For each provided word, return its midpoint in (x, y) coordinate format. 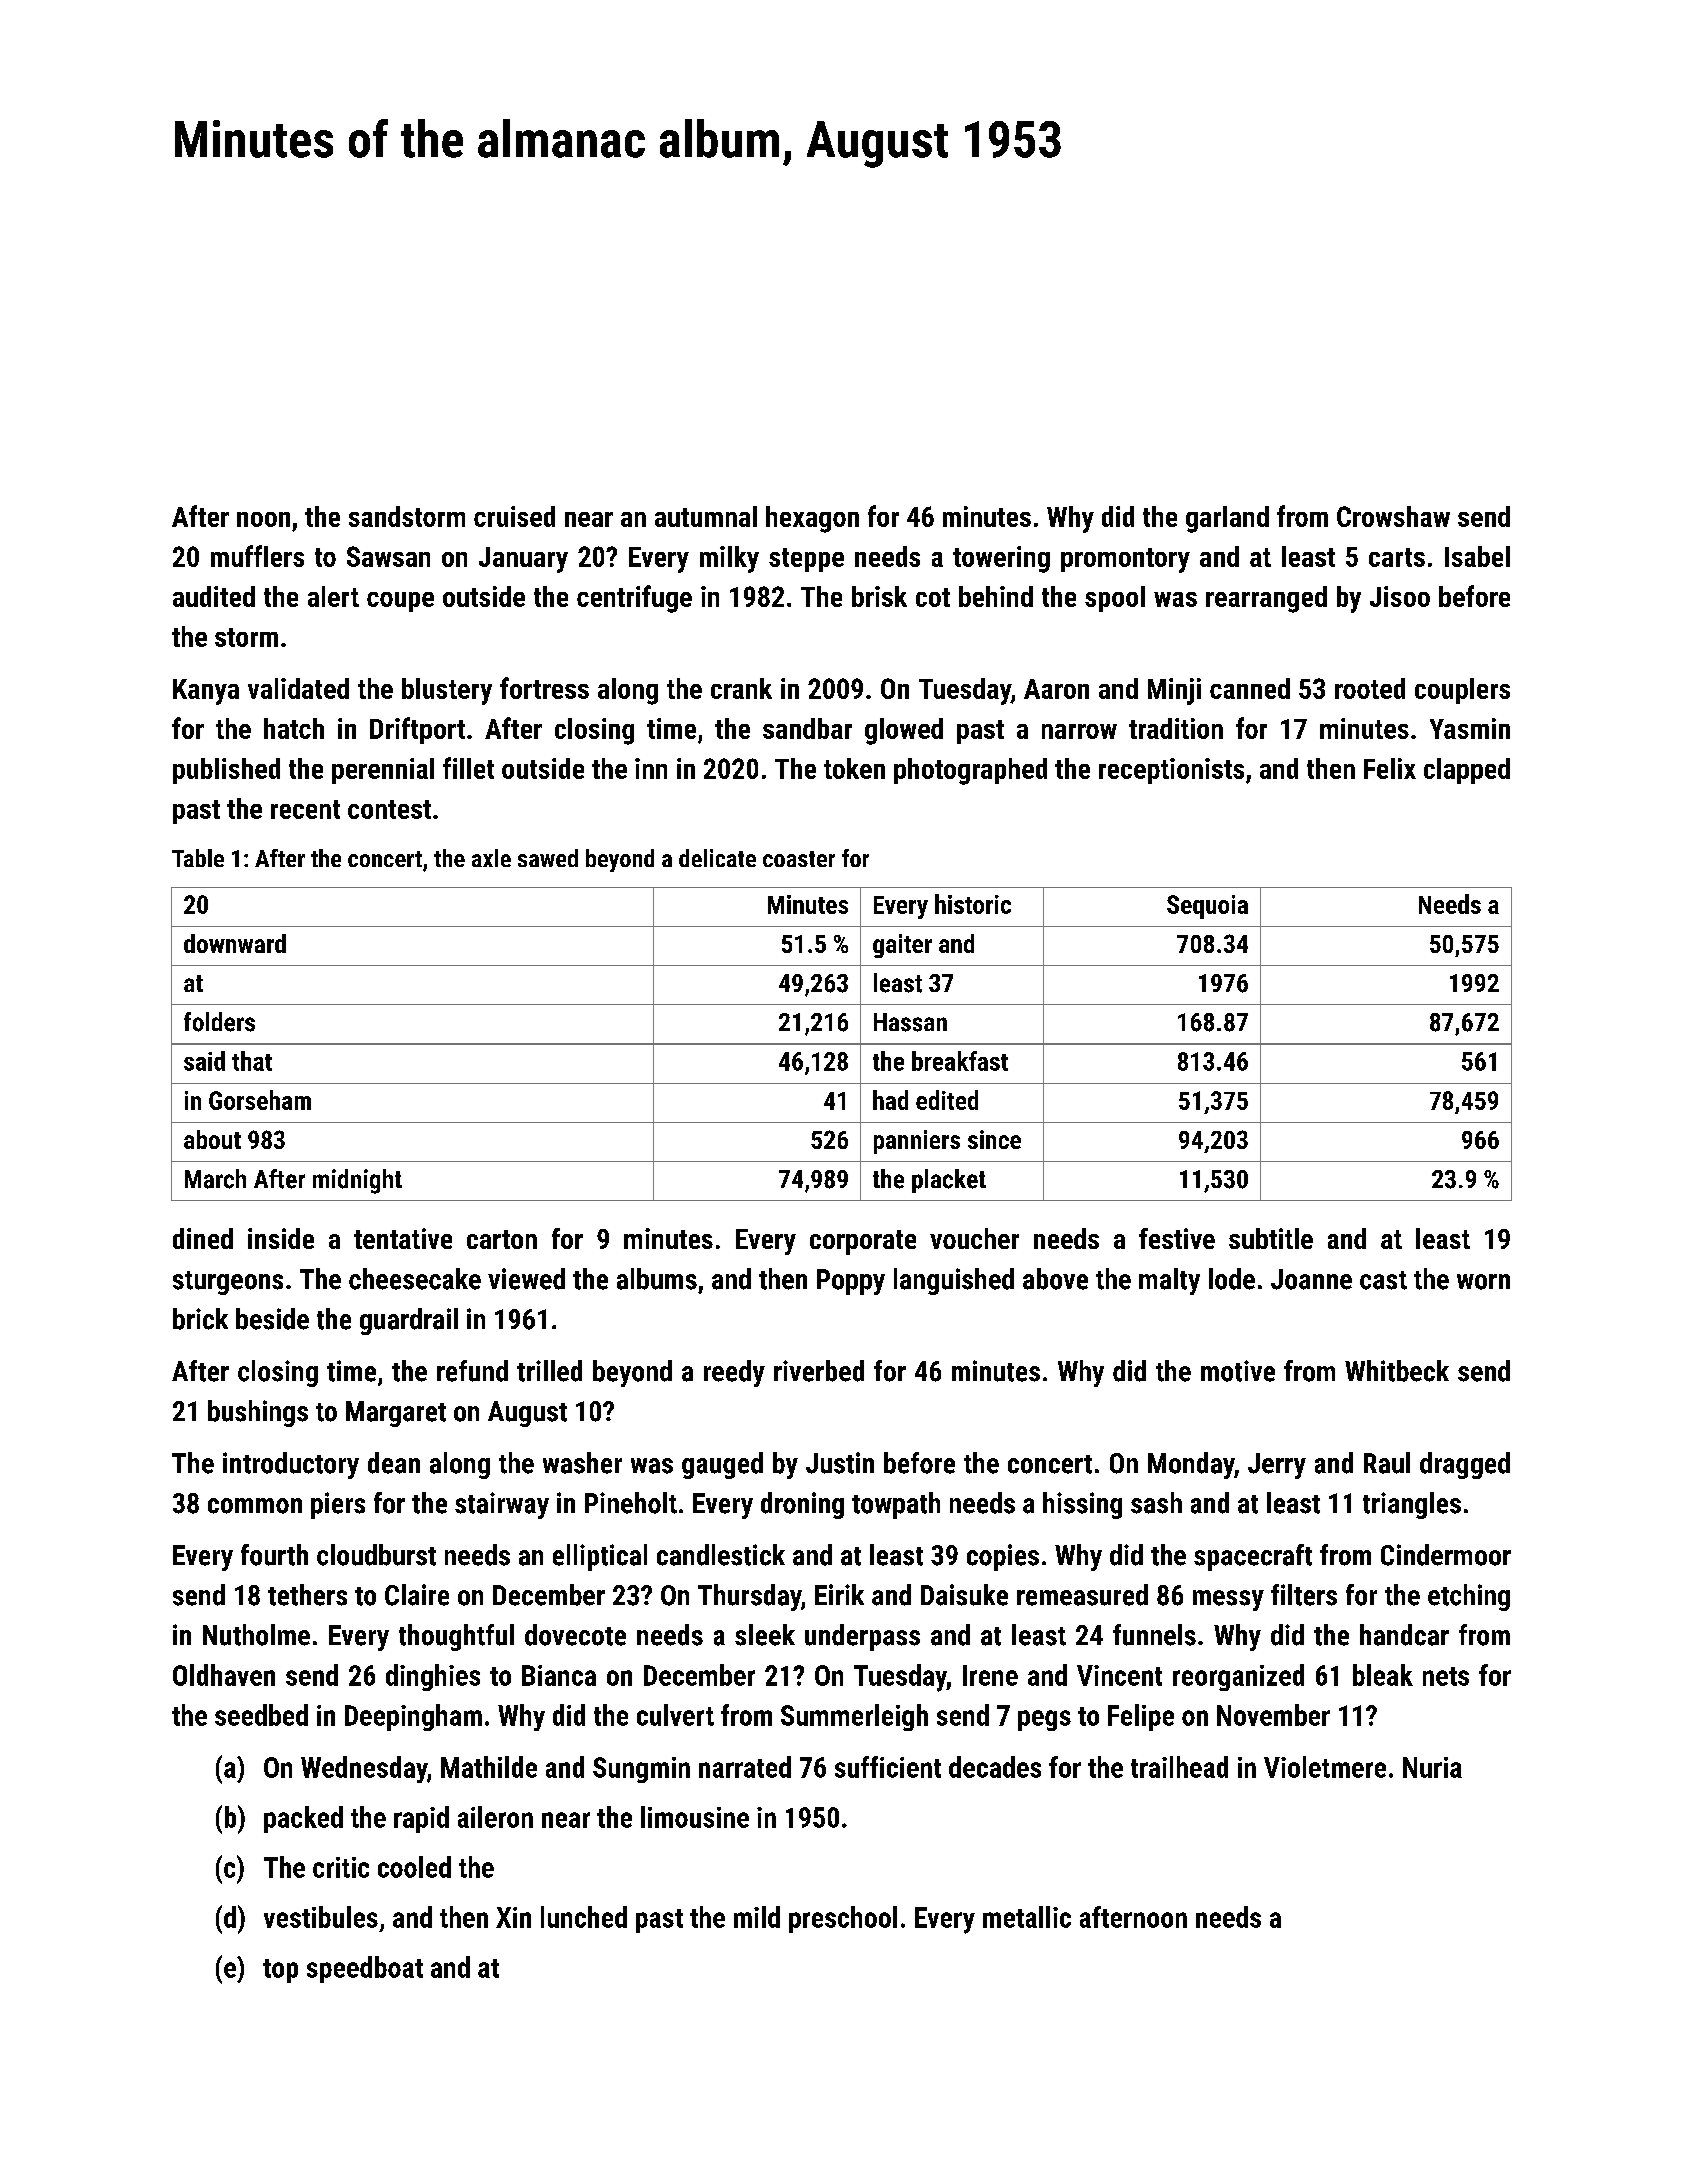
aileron (495, 1817)
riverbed (819, 1371)
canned (1250, 688)
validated (298, 688)
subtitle (1271, 1238)
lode (1232, 1279)
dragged (1465, 1465)
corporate (863, 1242)
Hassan (910, 1022)
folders (219, 1022)
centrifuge (634, 599)
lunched (584, 1917)
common (255, 1506)
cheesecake (415, 1279)
